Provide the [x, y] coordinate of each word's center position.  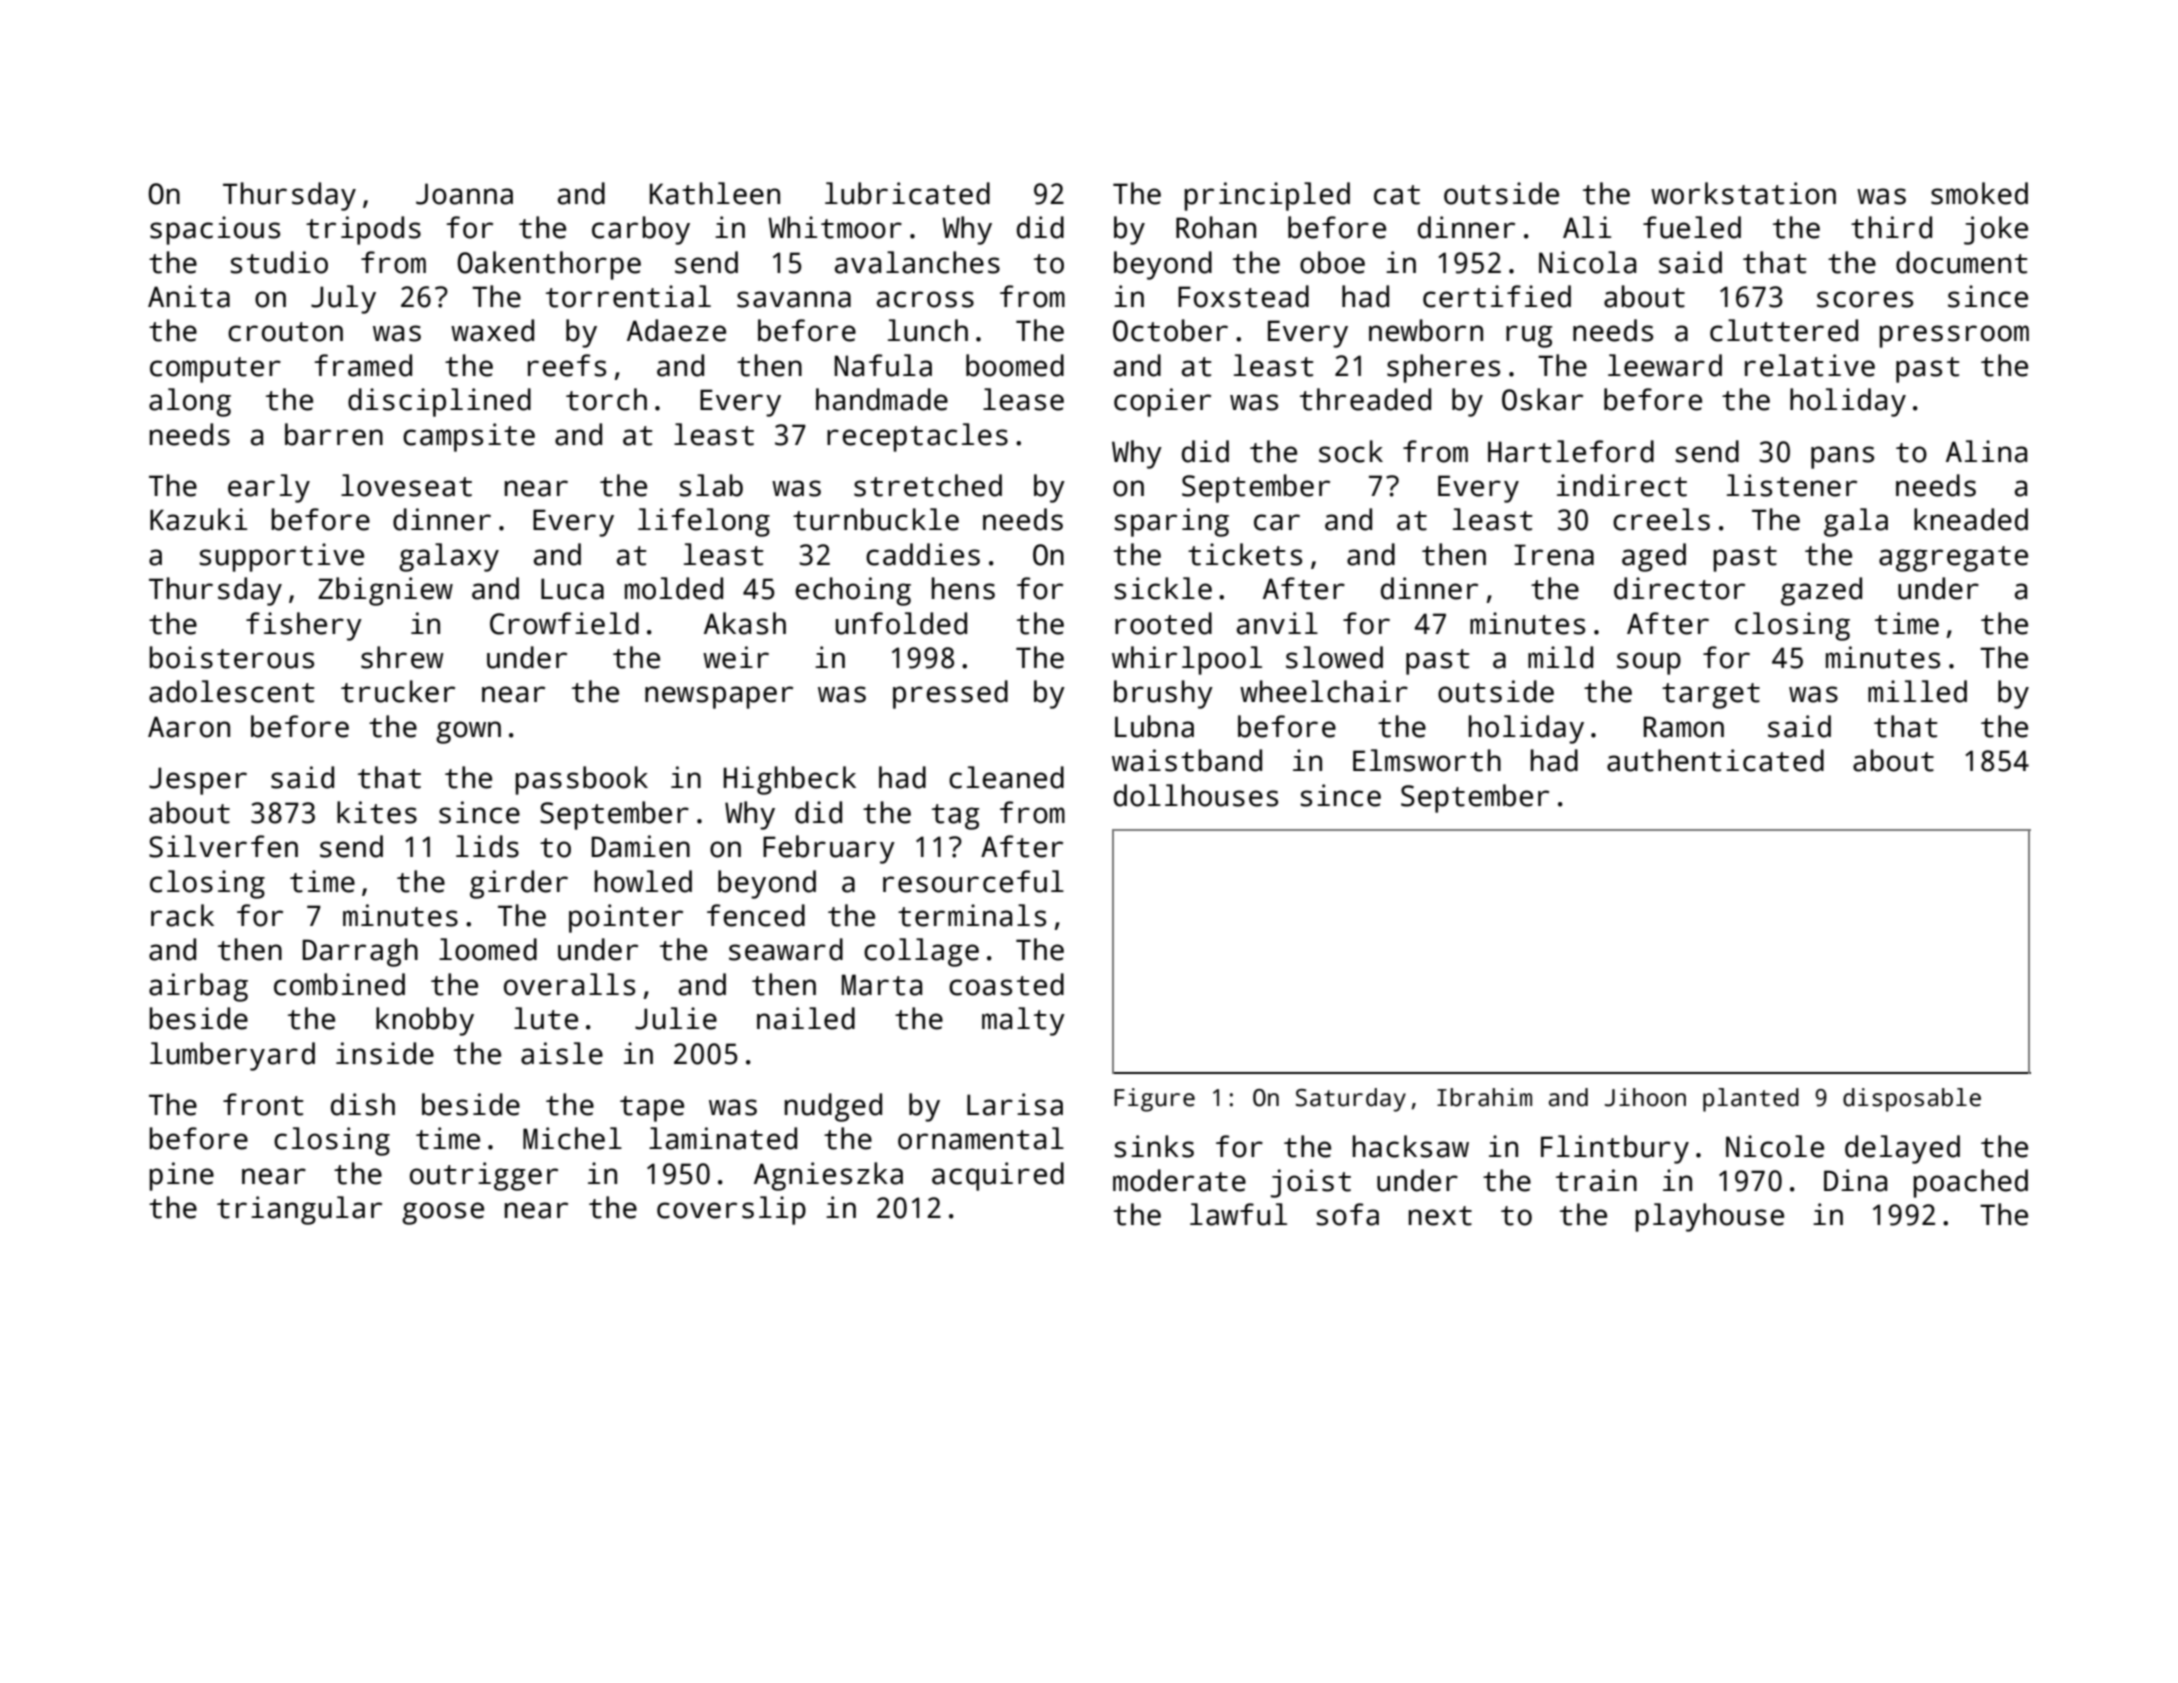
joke [1996, 230]
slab [711, 485]
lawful [1238, 1214]
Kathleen [715, 193]
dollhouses [1196, 795]
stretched [928, 485]
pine [181, 1176]
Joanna [464, 194]
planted [1751, 1100]
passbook [581, 780]
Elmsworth [1427, 760]
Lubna [1154, 726]
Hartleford [1571, 451]
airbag [198, 987]
